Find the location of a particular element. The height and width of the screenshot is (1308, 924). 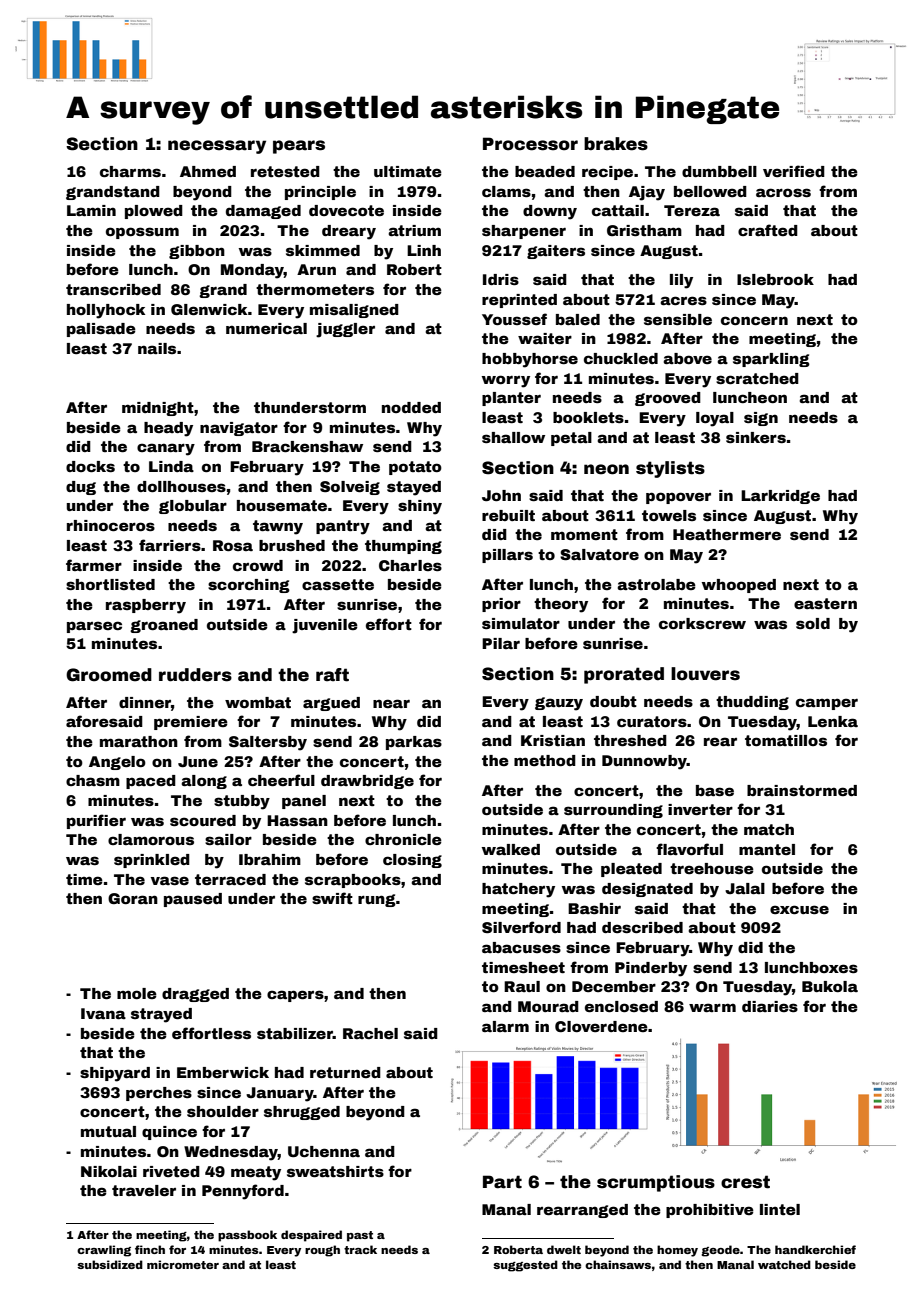

verified is located at coordinates (794, 171).
